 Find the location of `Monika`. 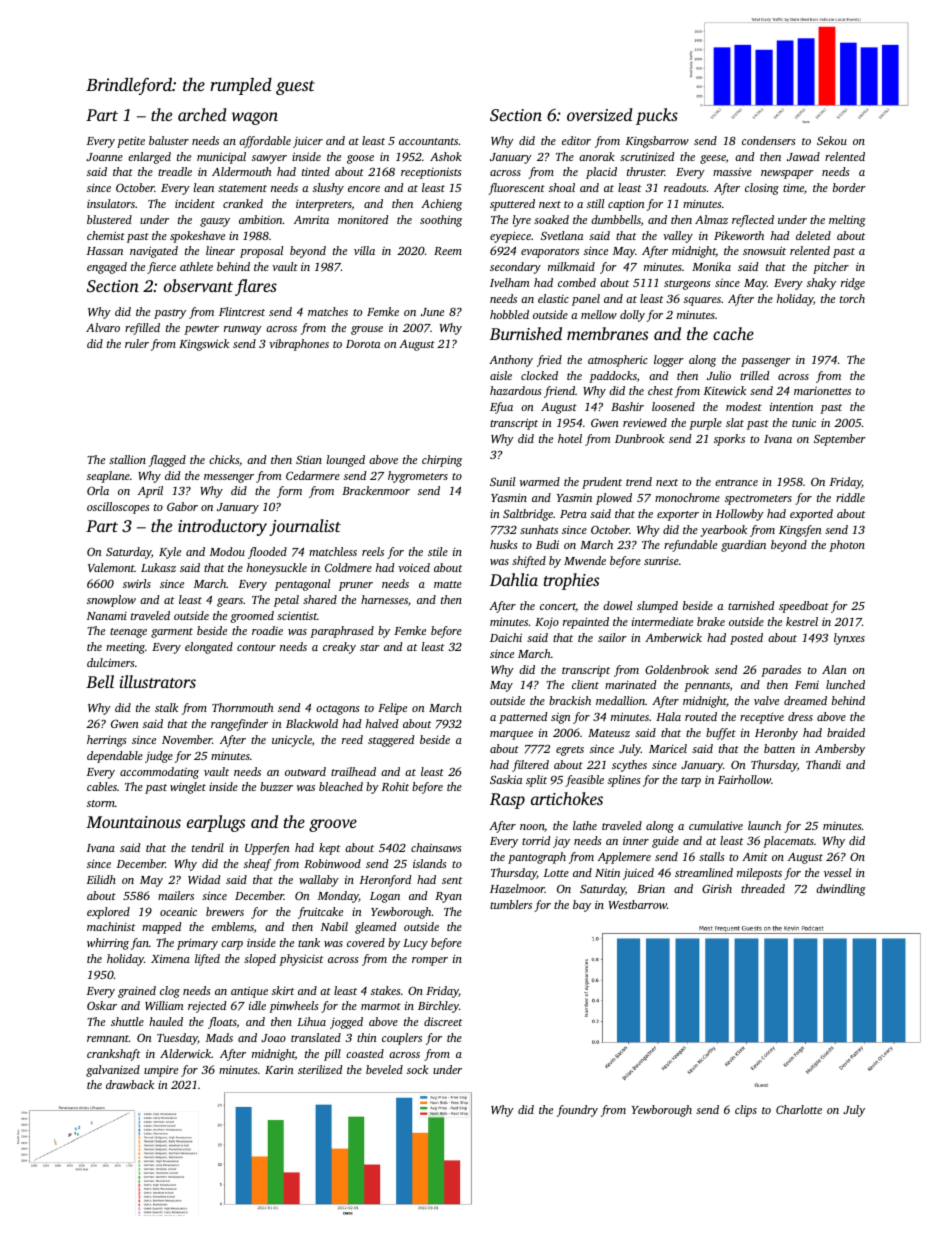

Monika is located at coordinates (711, 266).
